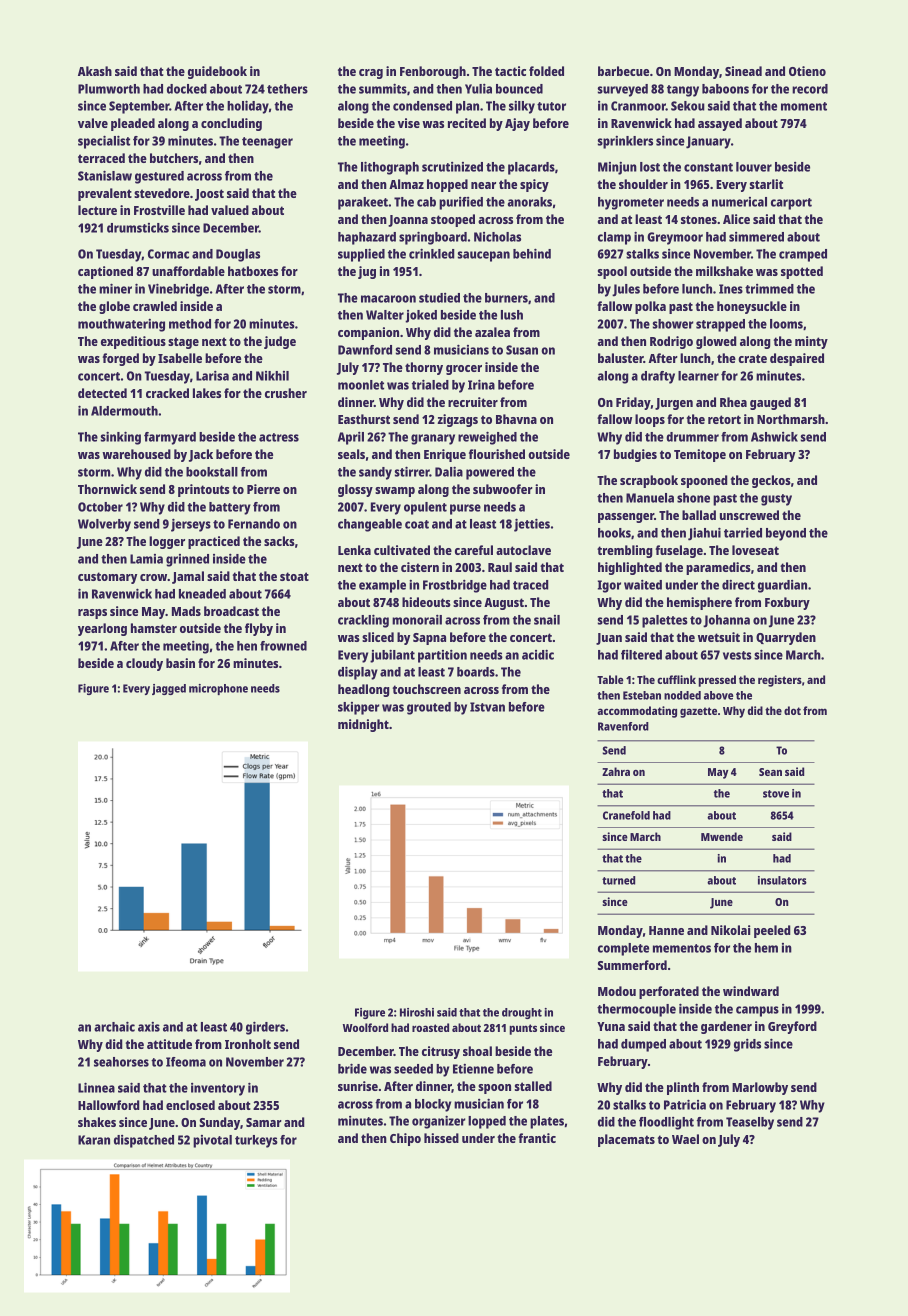 The image size is (908, 1316). Describe the element at coordinates (136, 454) in the page. I see `warehoused` at that location.
